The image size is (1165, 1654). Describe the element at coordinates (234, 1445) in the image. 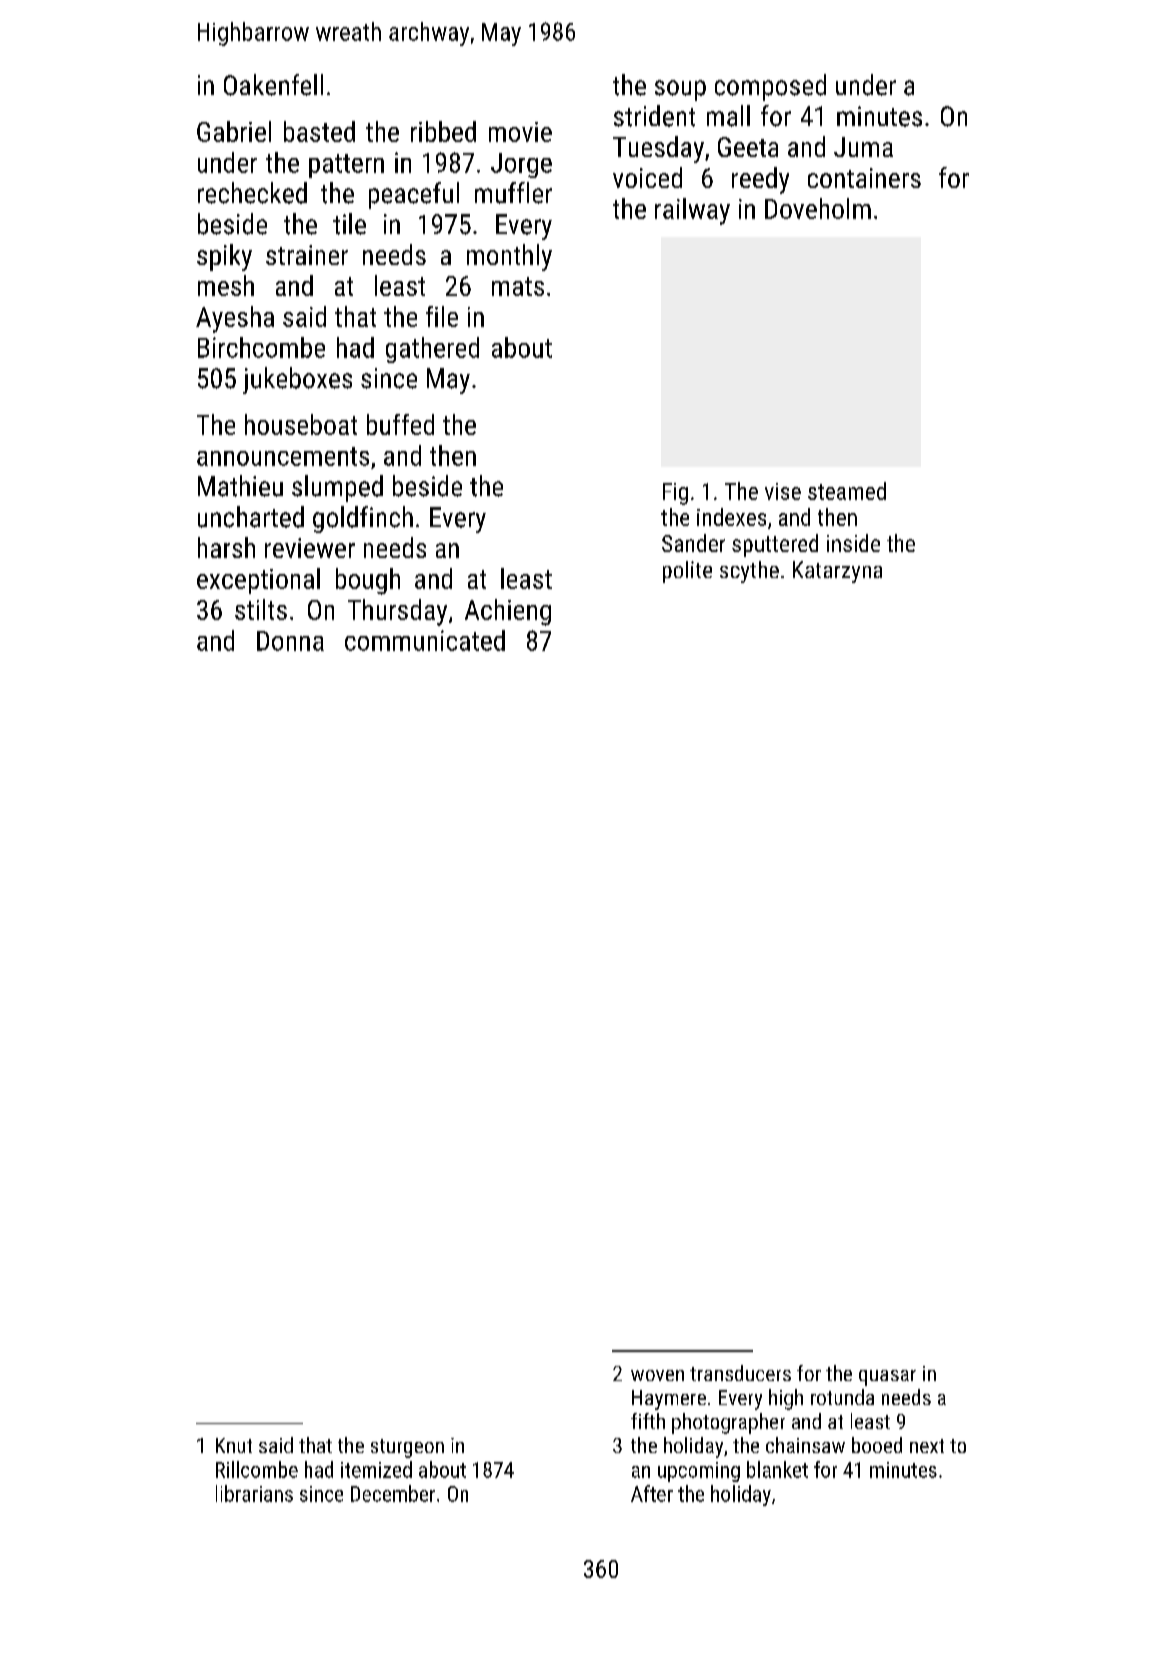

I see `Knut` at that location.
